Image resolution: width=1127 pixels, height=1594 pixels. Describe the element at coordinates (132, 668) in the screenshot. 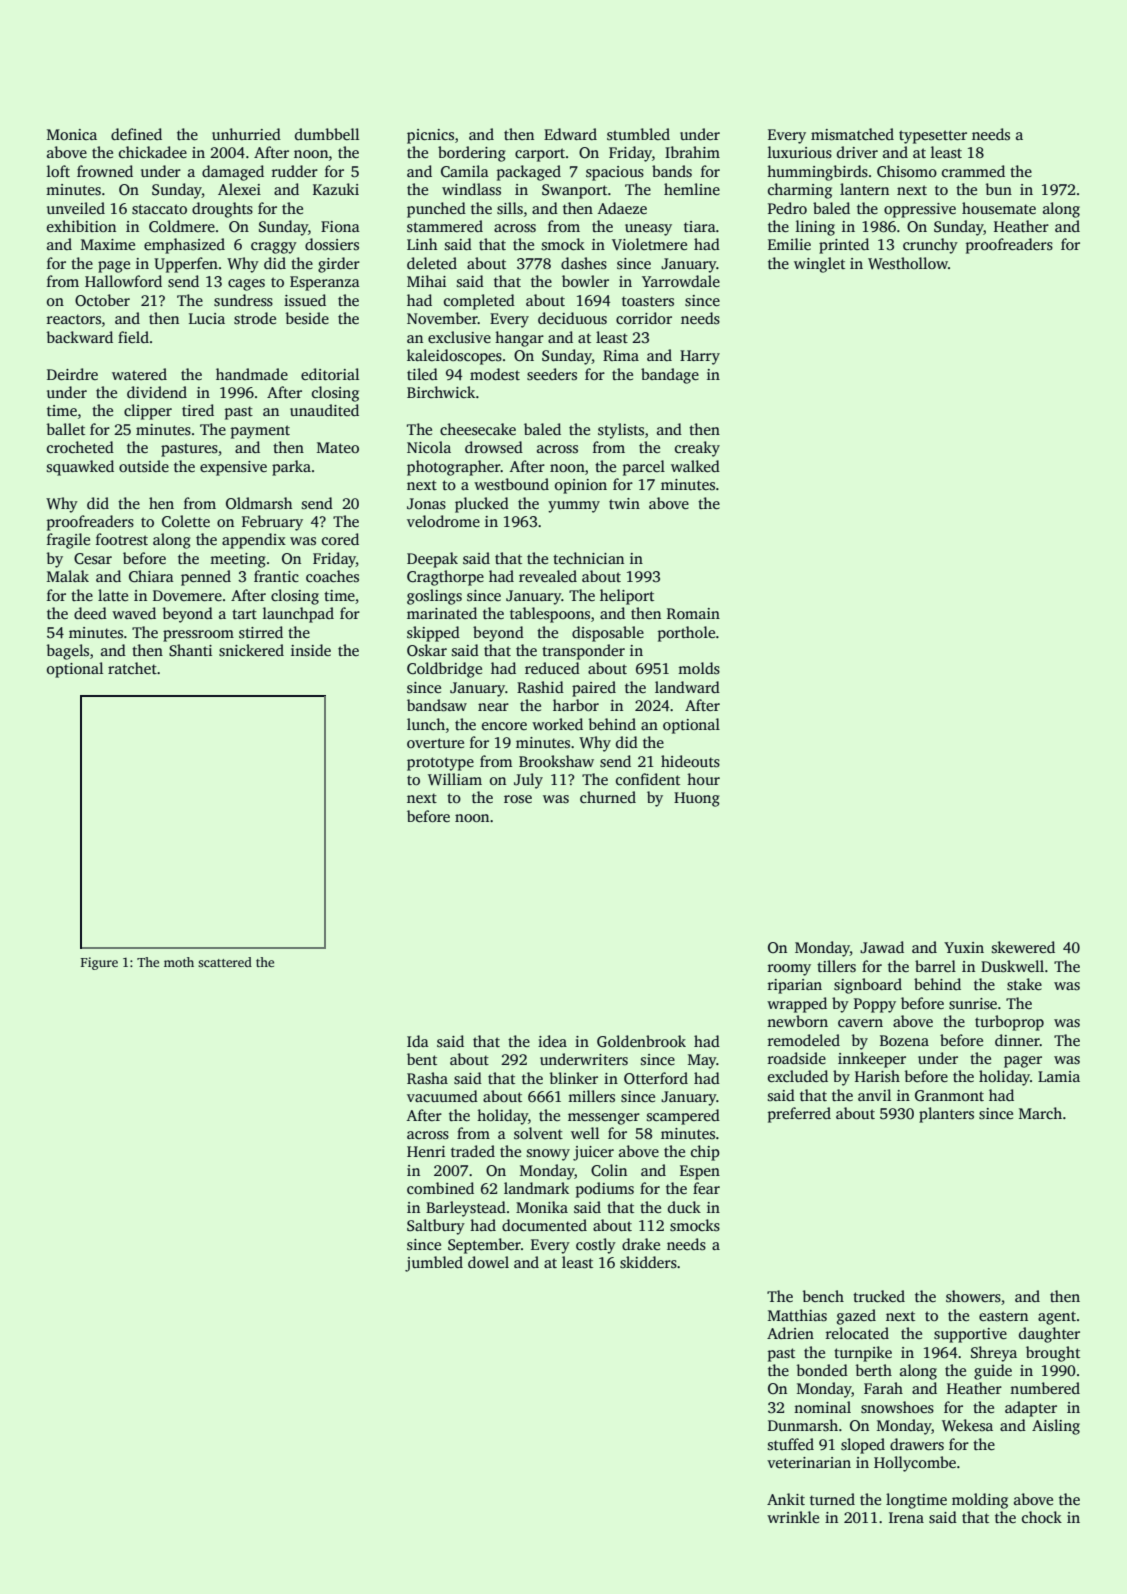

I see `ratchet` at that location.
